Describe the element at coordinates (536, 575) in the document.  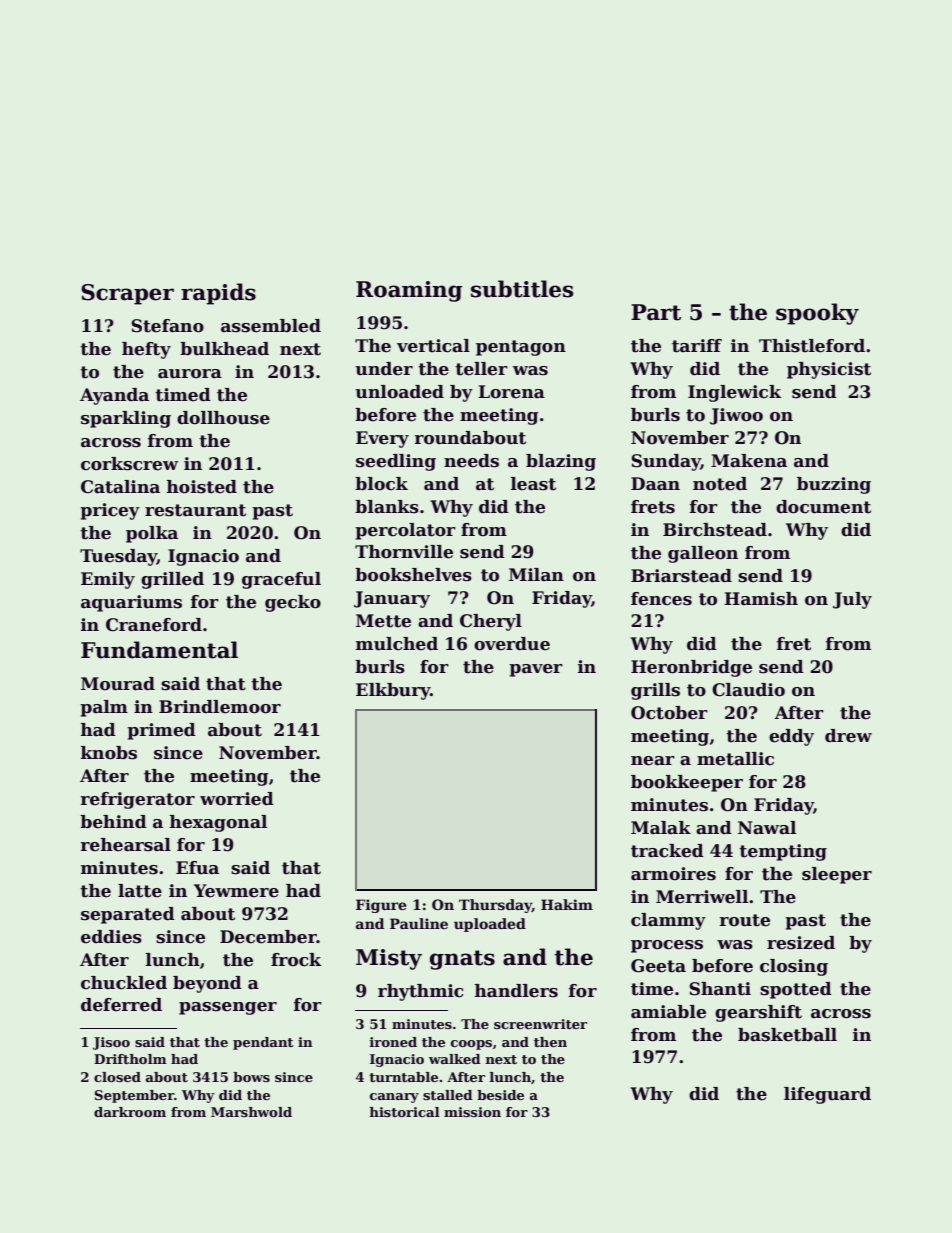
I see `Milan` at that location.
